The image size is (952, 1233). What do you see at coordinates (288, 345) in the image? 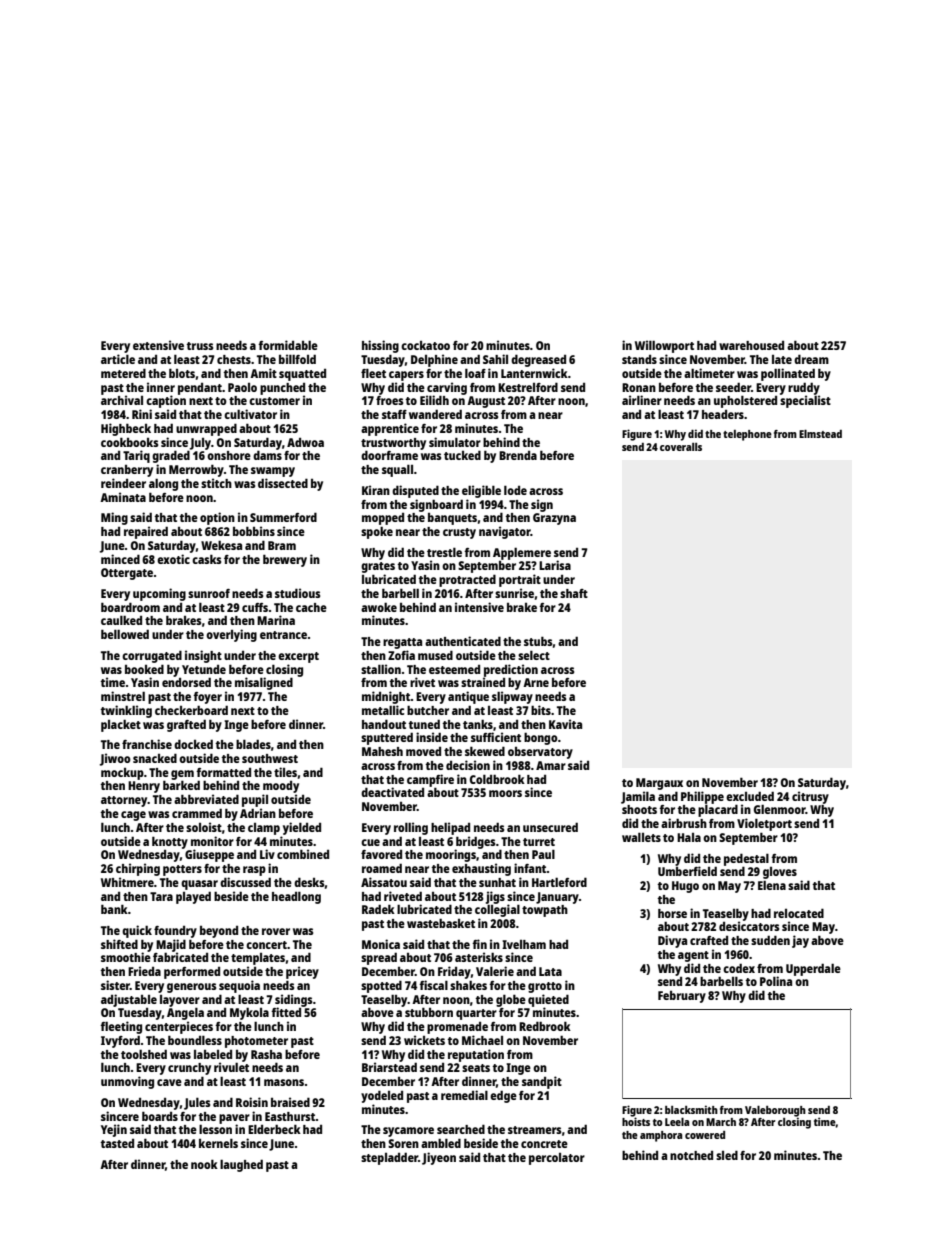
I see `formidable` at bounding box center [288, 345].
